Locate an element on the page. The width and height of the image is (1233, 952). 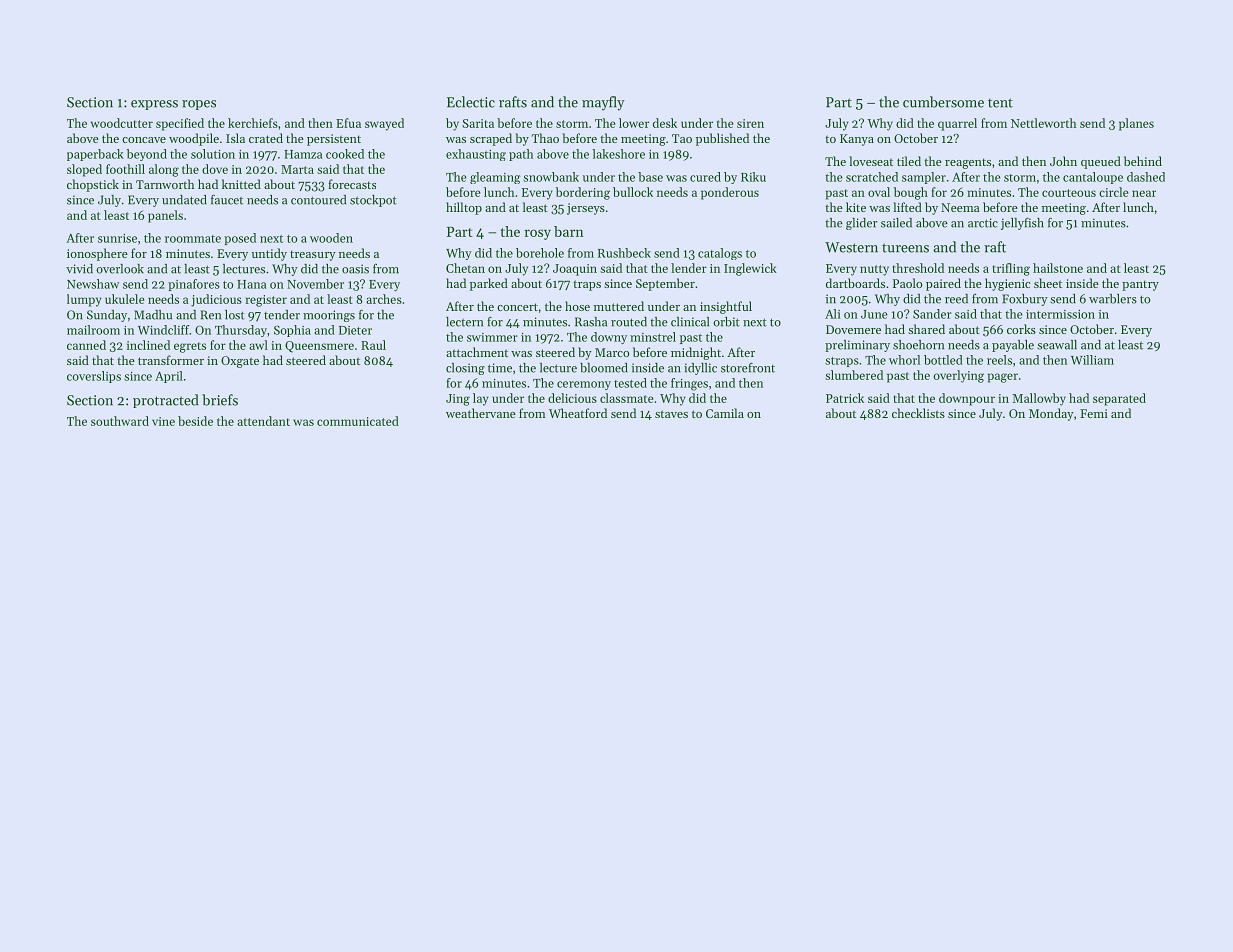
communicated is located at coordinates (358, 421).
